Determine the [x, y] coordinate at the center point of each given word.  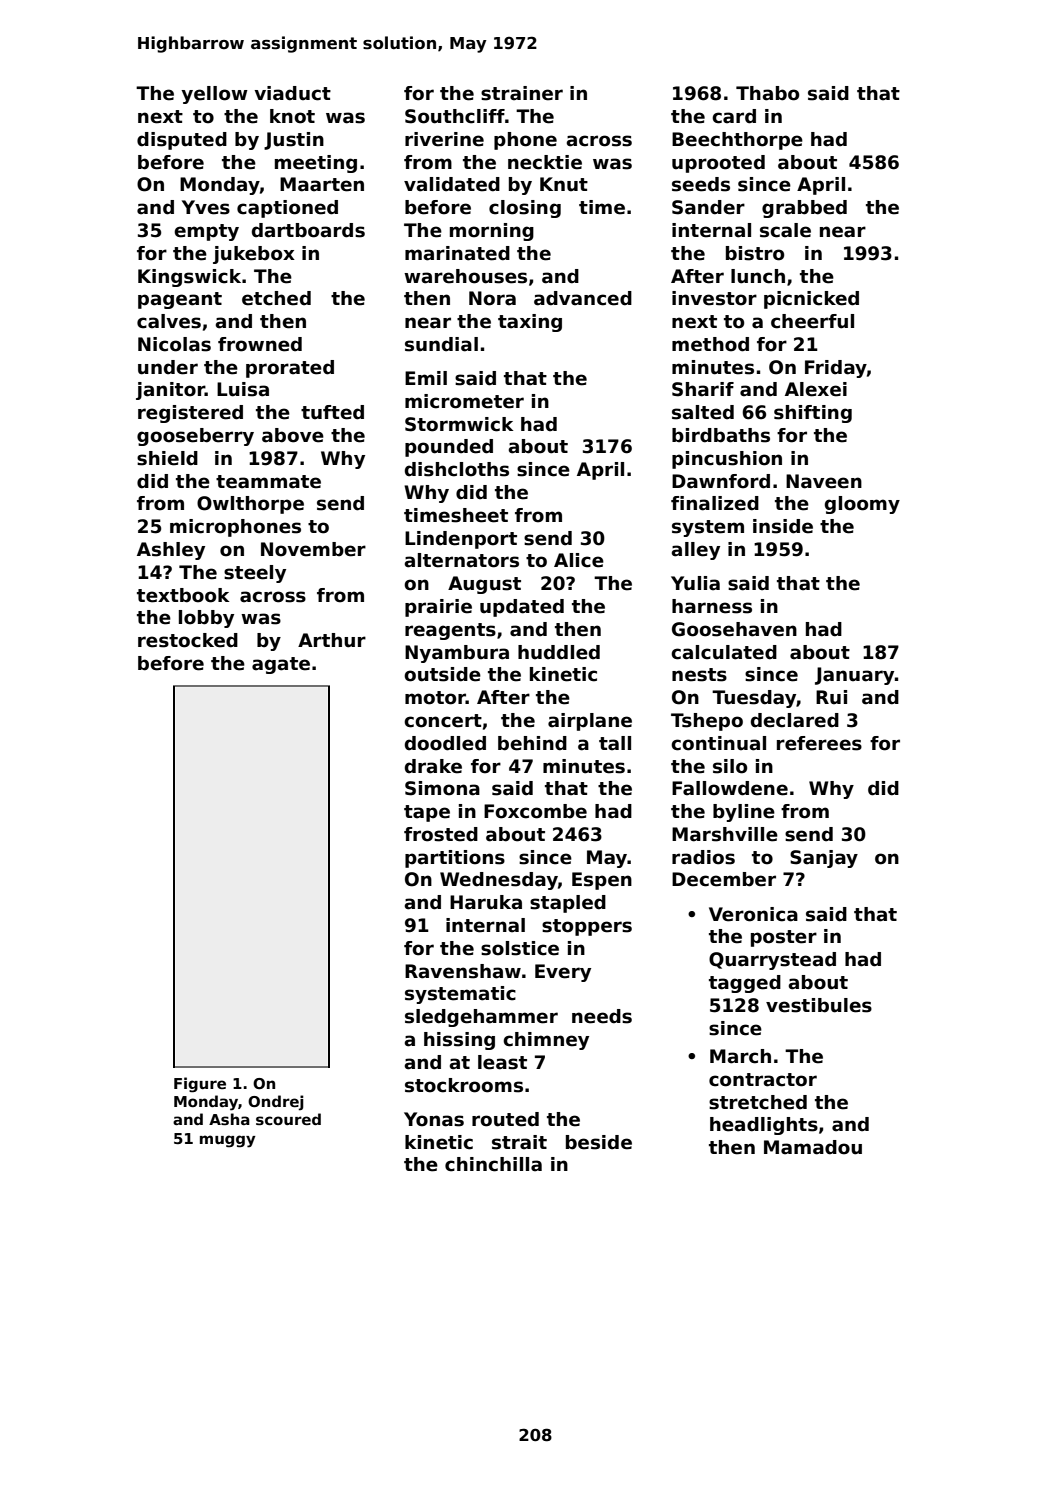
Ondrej [276, 1103]
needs [602, 1016]
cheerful [812, 321]
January [854, 676]
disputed [182, 141]
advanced [583, 298]
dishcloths [457, 469]
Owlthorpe [250, 505]
